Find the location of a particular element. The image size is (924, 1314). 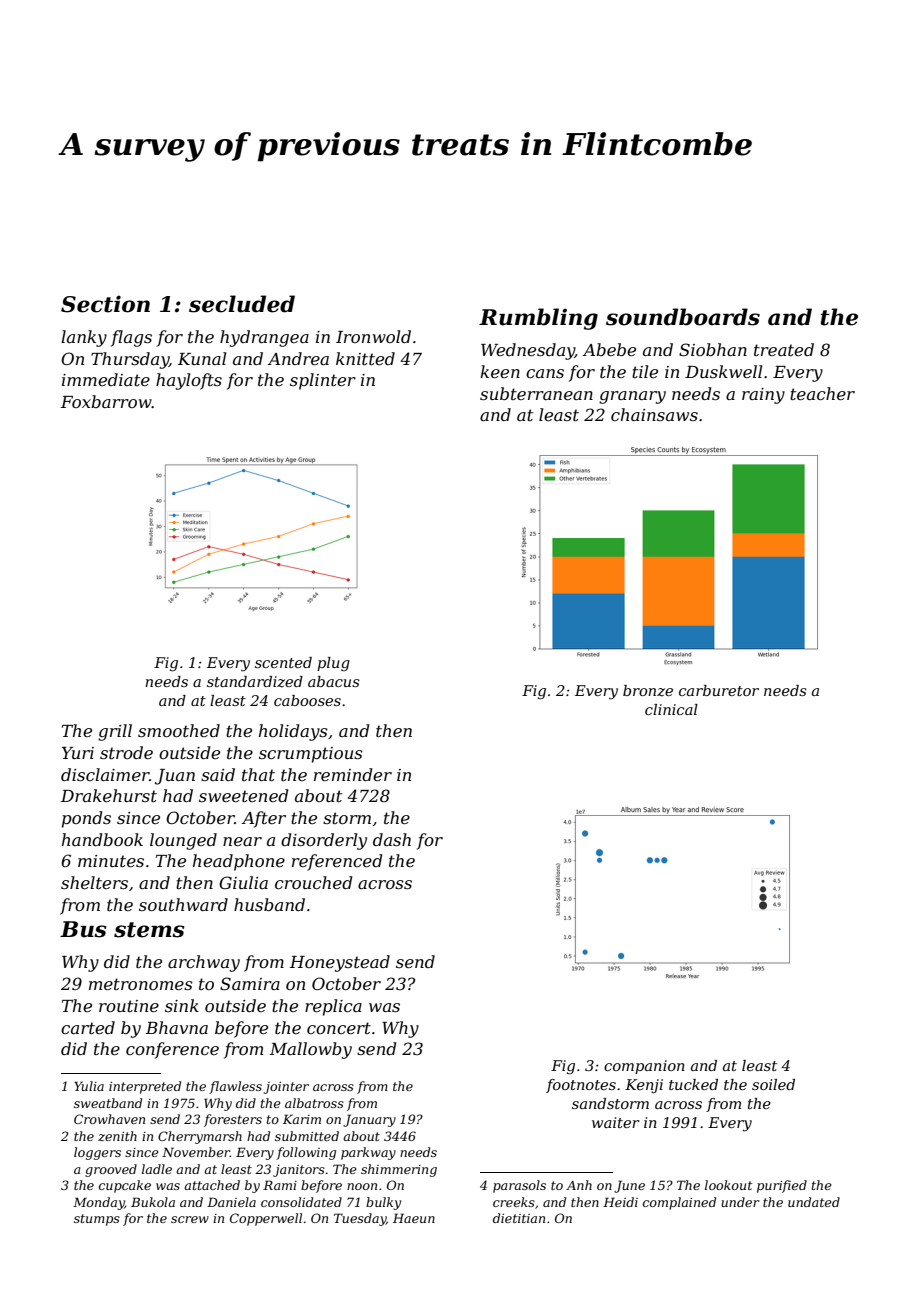

secluded is located at coordinates (242, 304).
